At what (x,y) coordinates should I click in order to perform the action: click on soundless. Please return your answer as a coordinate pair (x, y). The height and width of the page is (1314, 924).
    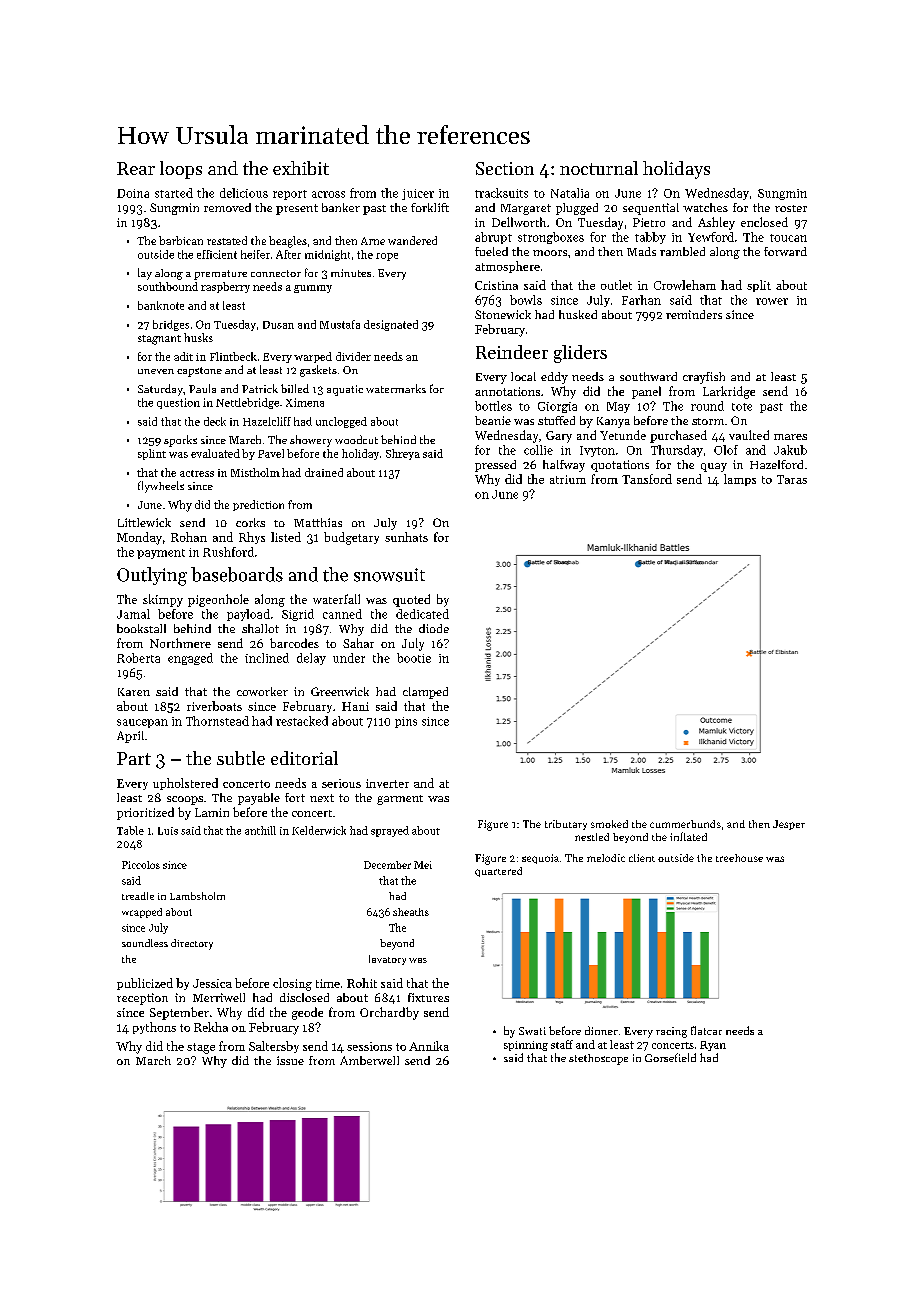
    Looking at the image, I should click on (145, 943).
